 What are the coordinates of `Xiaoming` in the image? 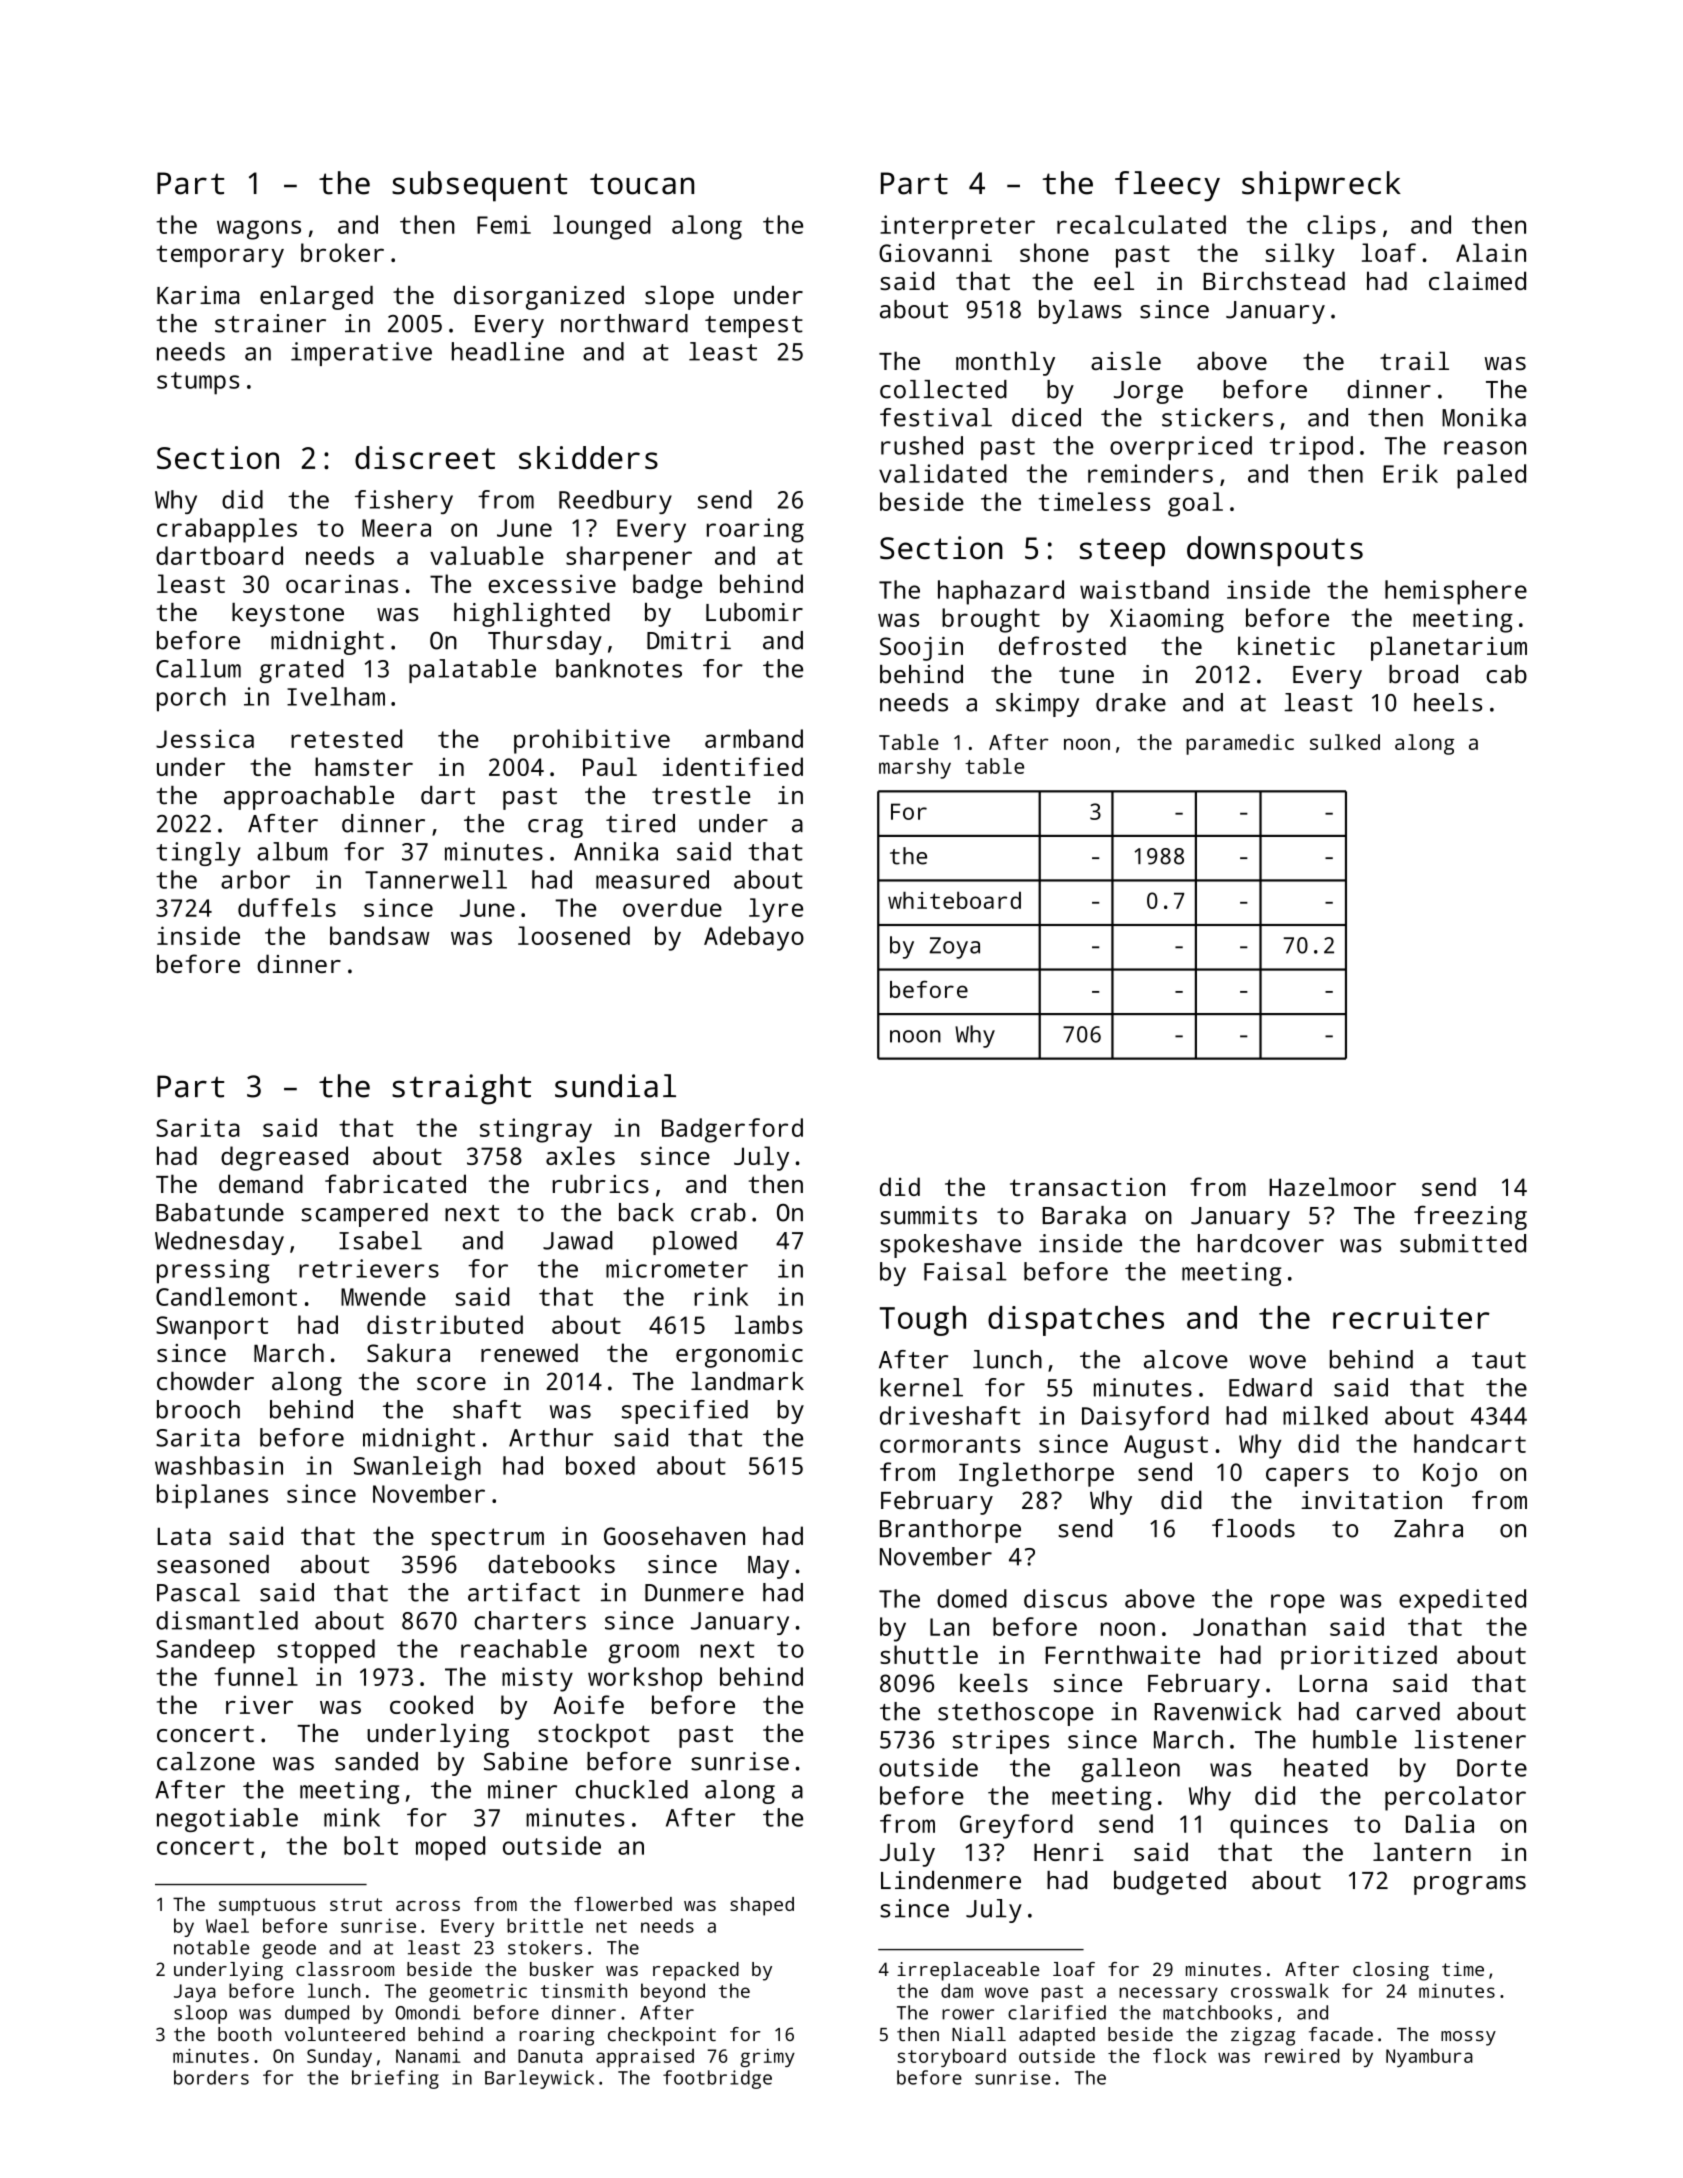 It's located at (1167, 620).
